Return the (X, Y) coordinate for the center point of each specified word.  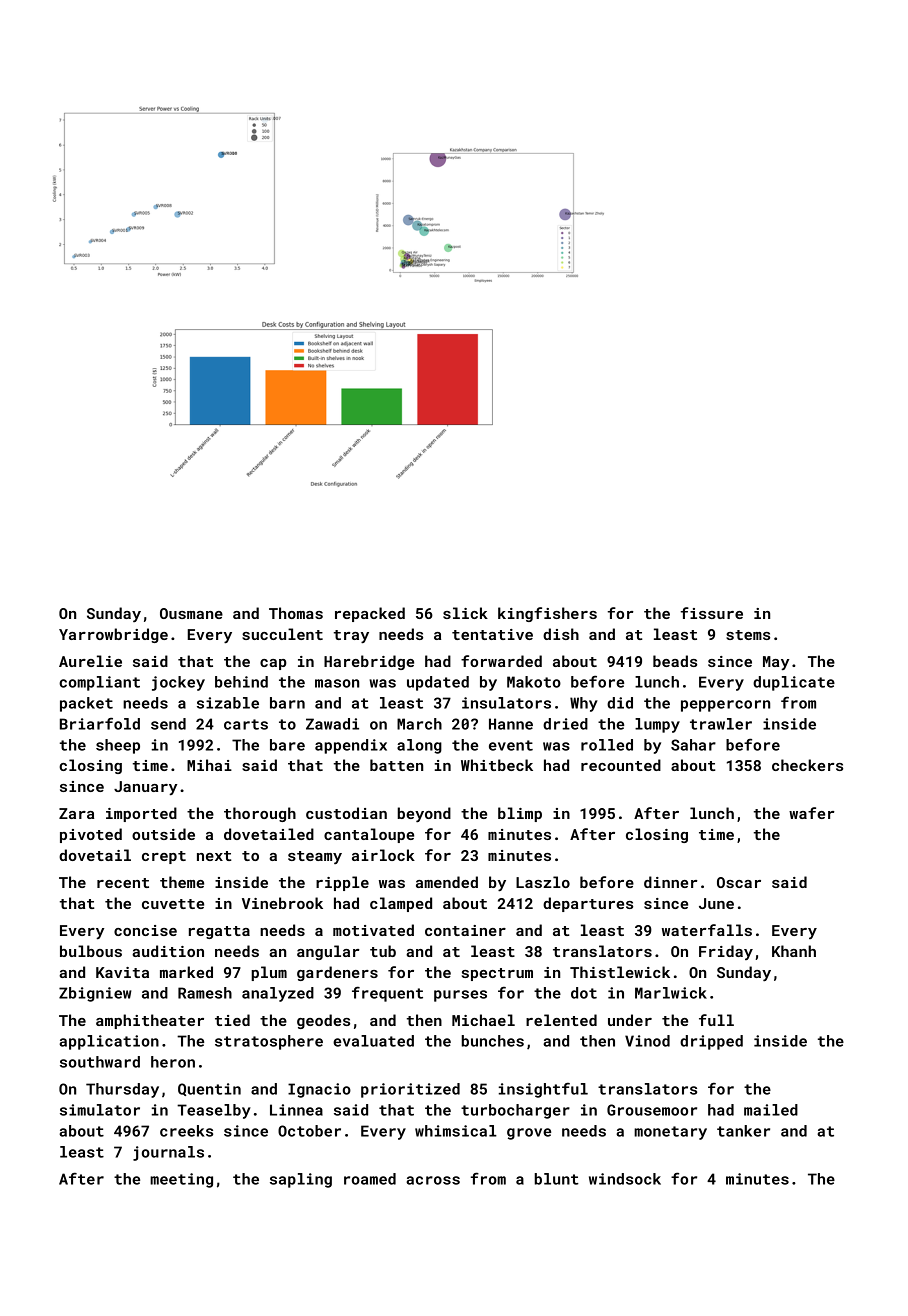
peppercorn (725, 706)
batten (396, 765)
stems (748, 635)
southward (100, 1062)
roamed (370, 1179)
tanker (743, 1131)
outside (163, 834)
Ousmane (191, 613)
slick (465, 613)
